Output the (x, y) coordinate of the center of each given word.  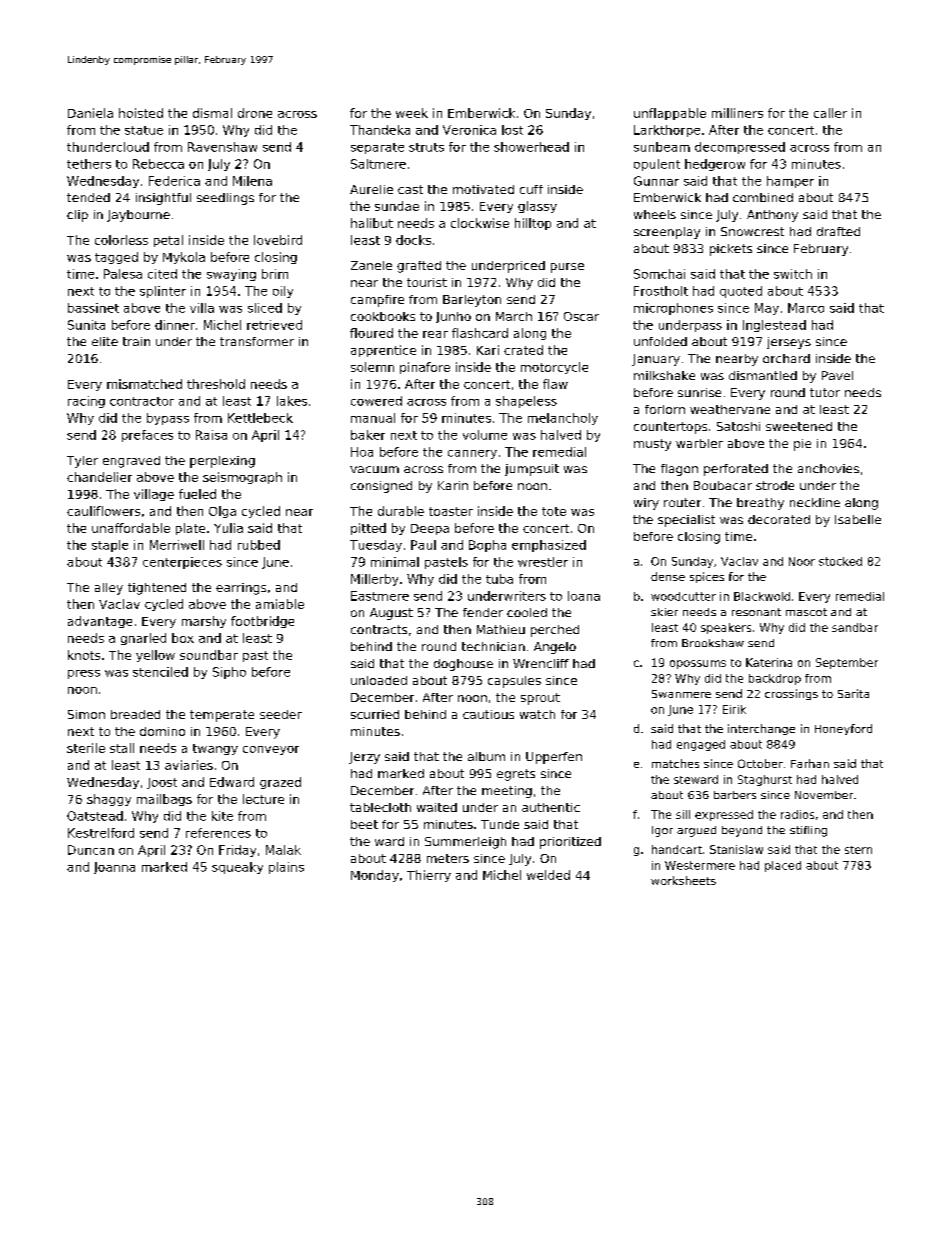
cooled (527, 612)
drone (255, 113)
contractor (142, 401)
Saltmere (378, 164)
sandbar (855, 627)
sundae (397, 206)
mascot (806, 612)
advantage (100, 622)
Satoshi (738, 426)
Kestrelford (101, 833)
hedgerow (715, 165)
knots (84, 655)
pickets (731, 250)
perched (555, 631)
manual (373, 418)
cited (162, 274)
